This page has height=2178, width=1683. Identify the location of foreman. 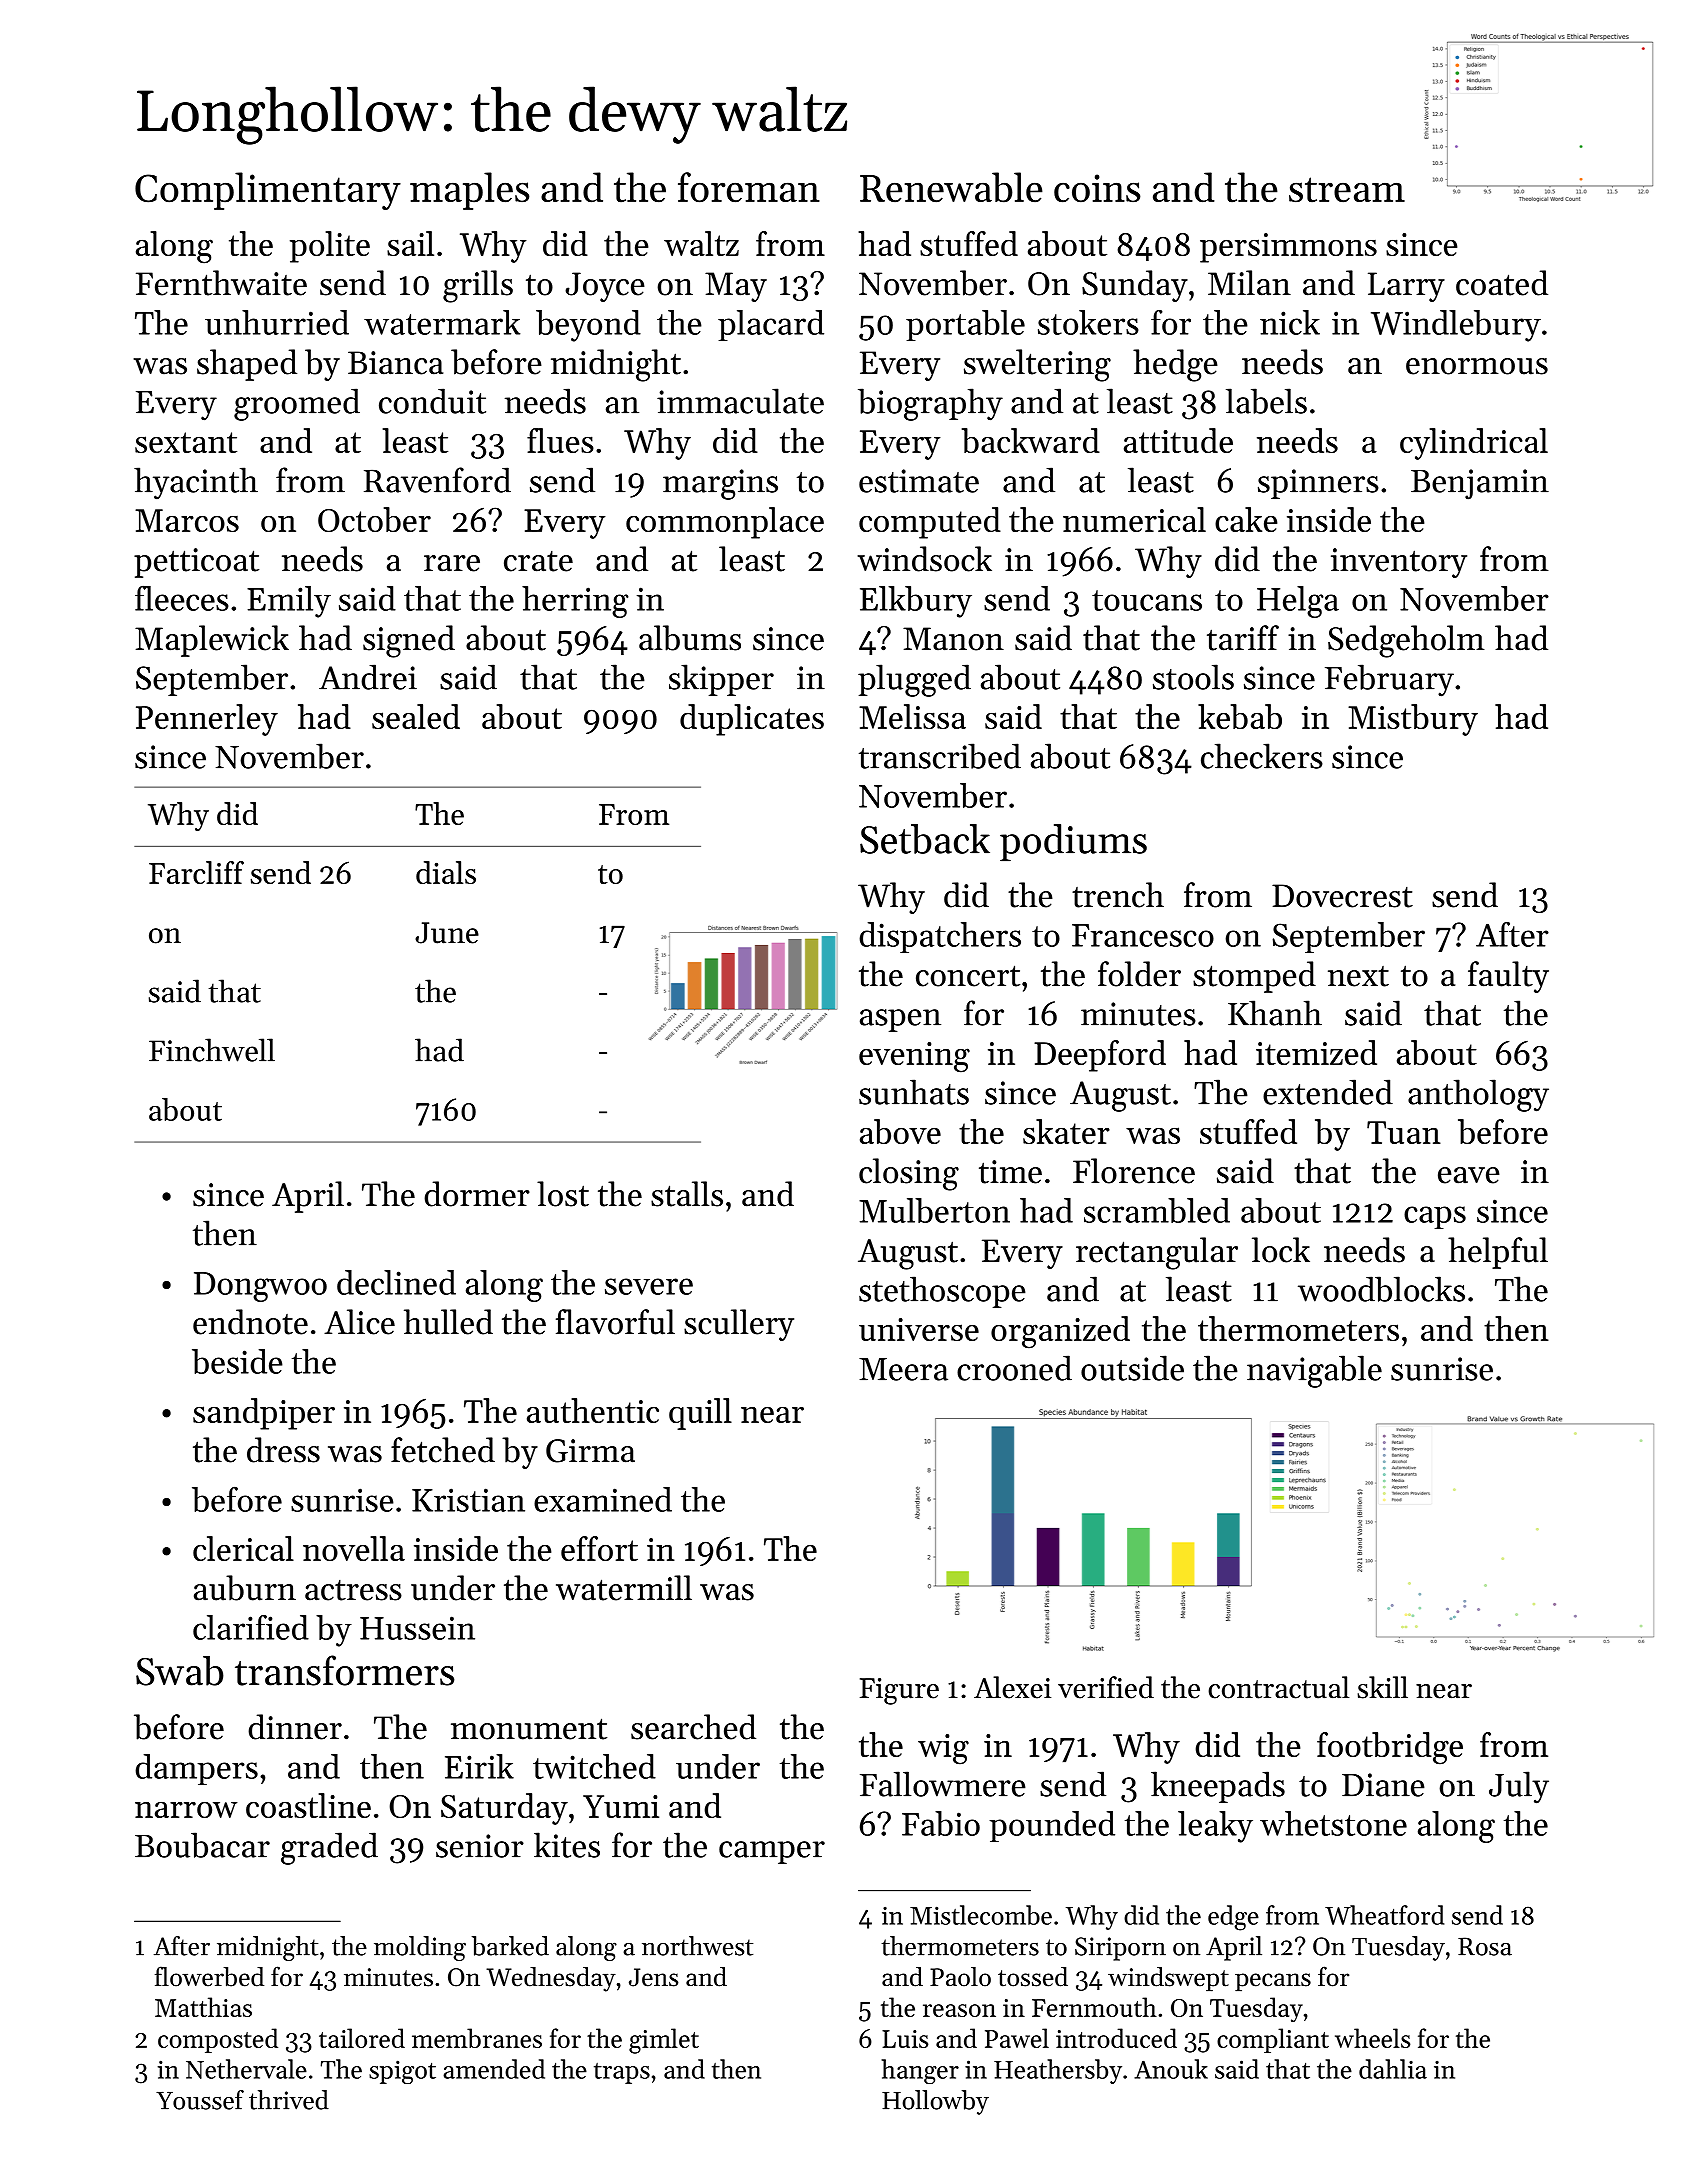
(749, 187).
